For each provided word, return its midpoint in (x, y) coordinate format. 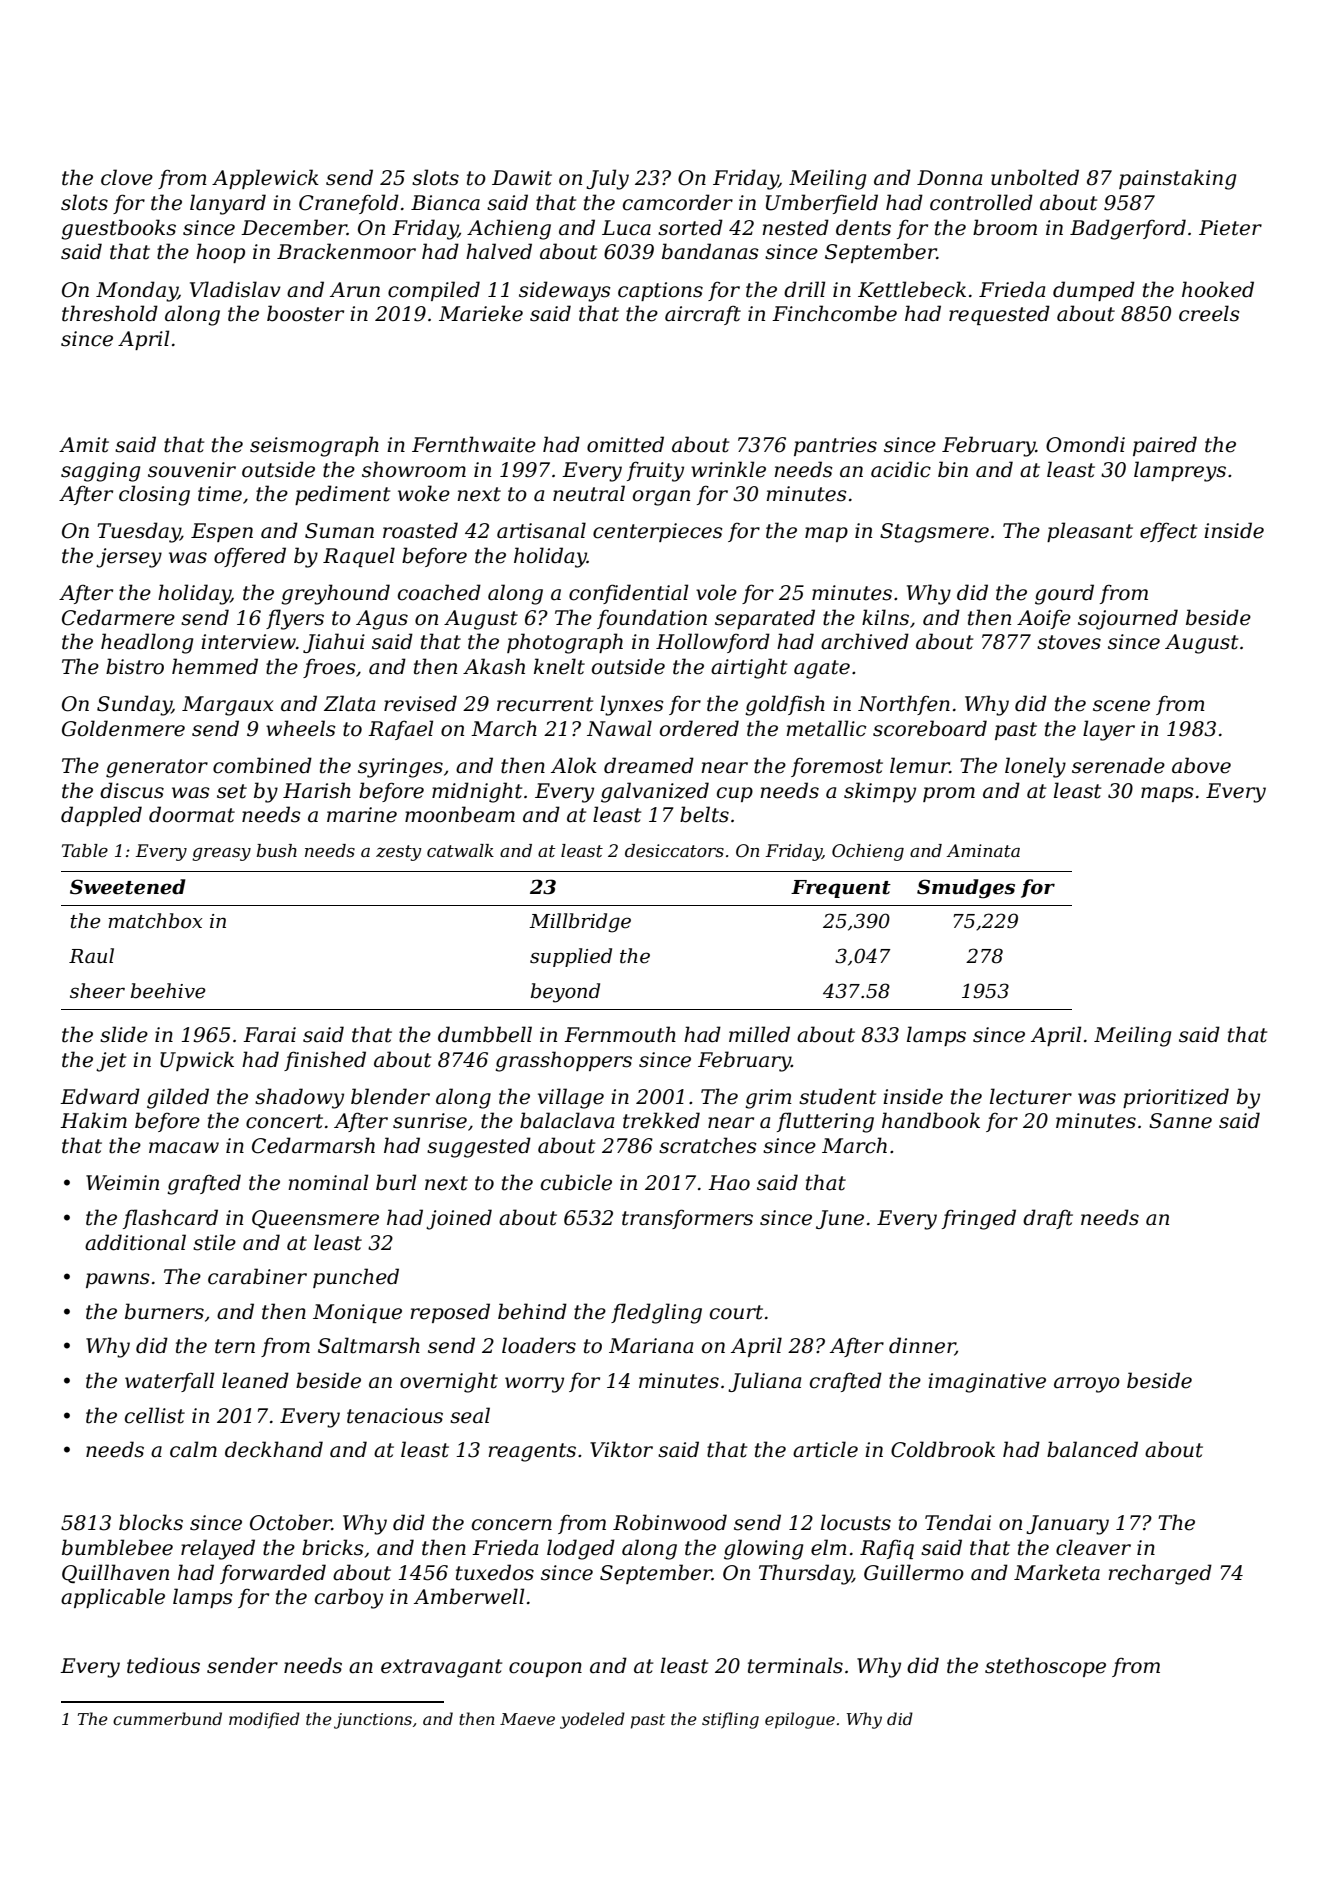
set (232, 791)
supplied (571, 957)
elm (829, 1547)
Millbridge (580, 923)
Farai (269, 1035)
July (607, 179)
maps (1167, 794)
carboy (349, 1598)
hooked (1218, 289)
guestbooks (118, 229)
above (1201, 765)
